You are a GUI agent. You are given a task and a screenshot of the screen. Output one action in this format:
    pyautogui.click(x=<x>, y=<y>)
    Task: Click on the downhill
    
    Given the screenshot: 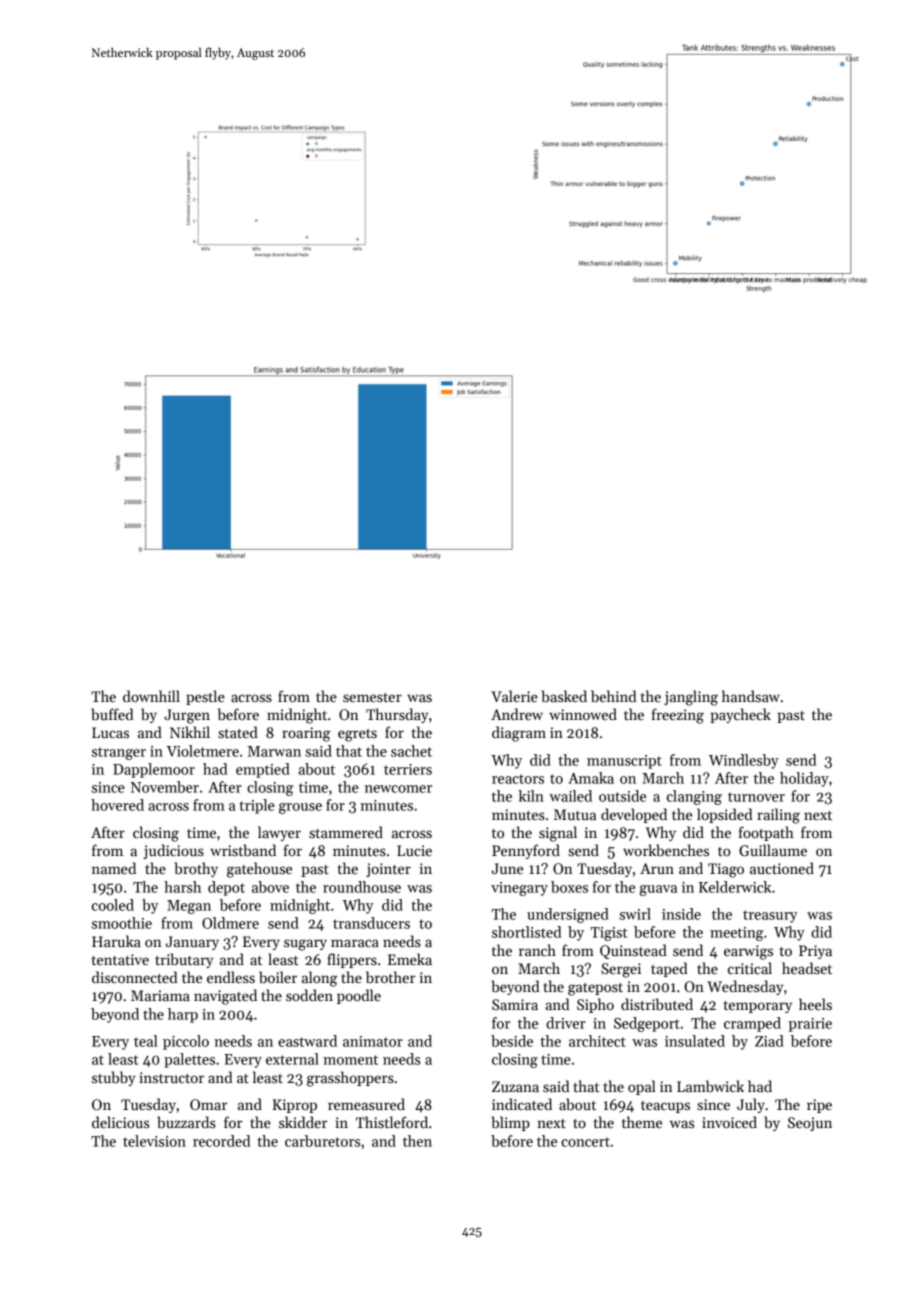 What is the action you would take?
    pyautogui.click(x=151, y=696)
